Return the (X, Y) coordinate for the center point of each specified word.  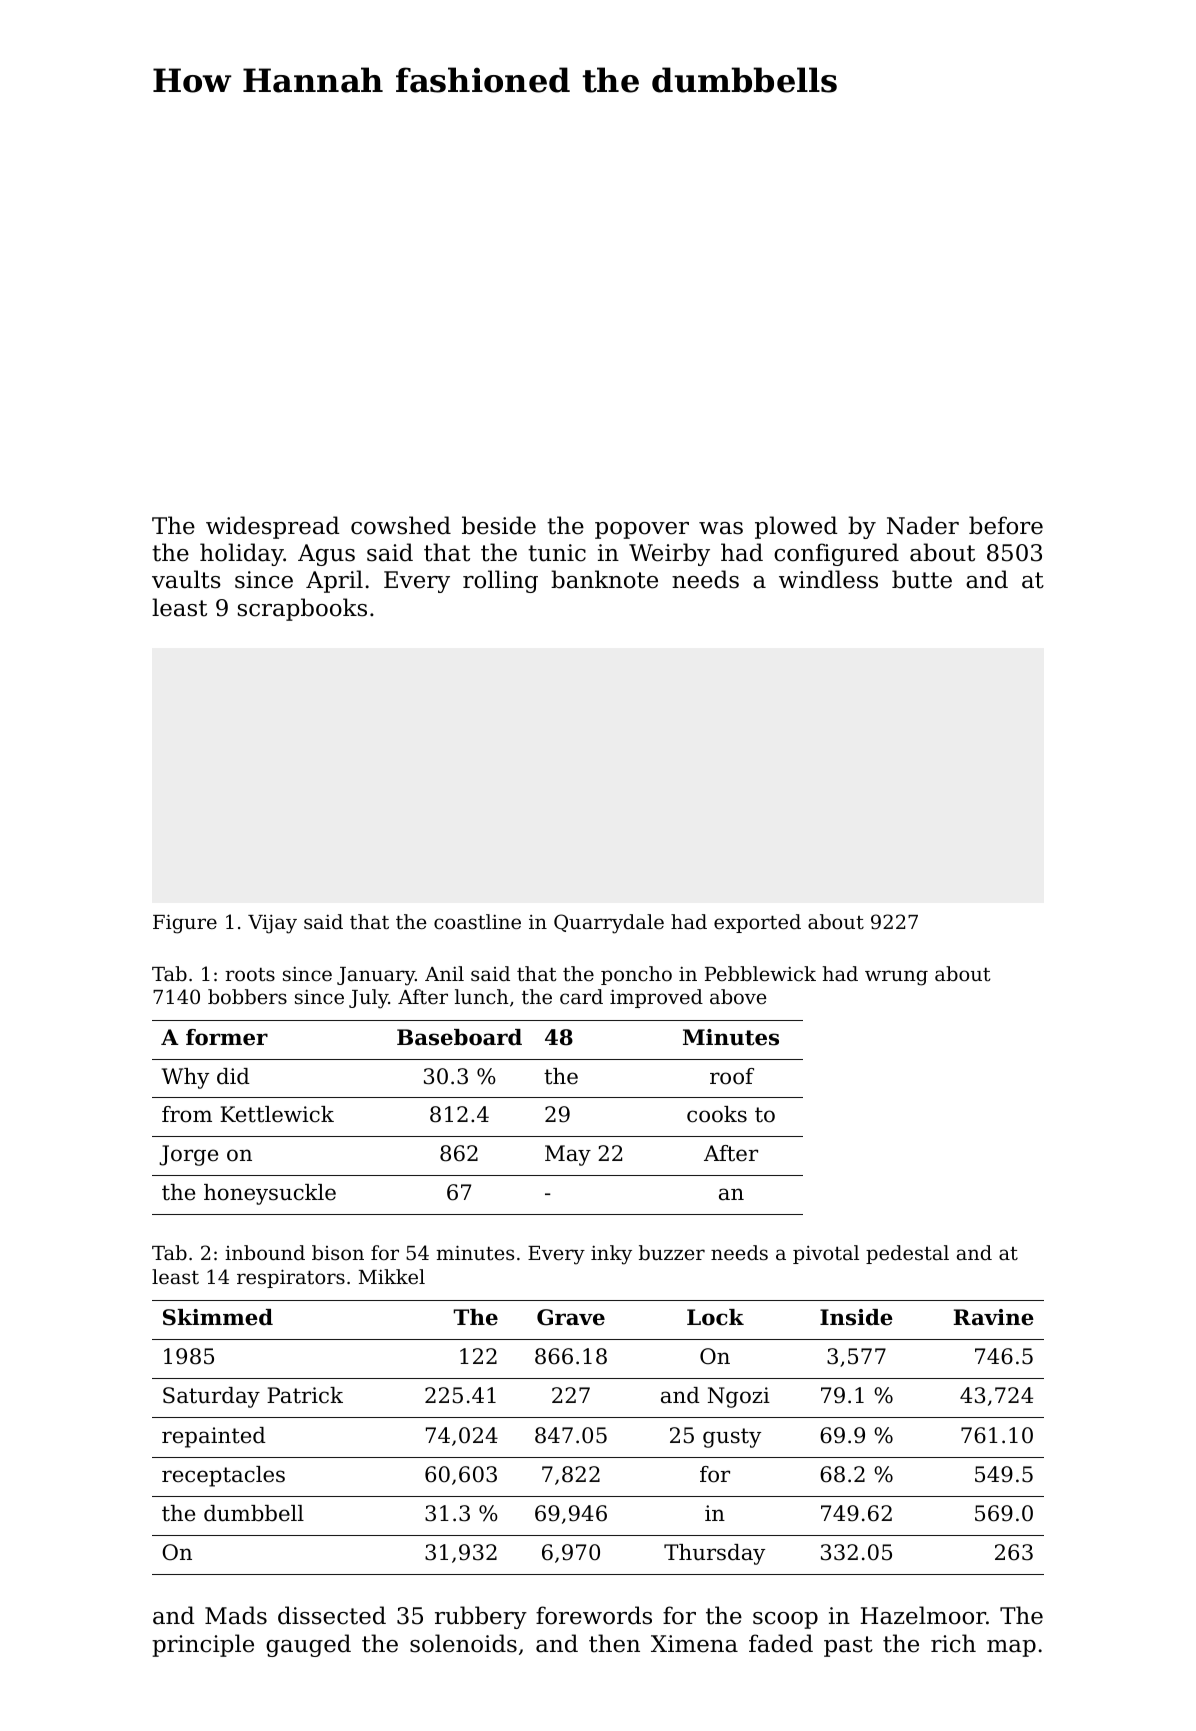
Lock (715, 1317)
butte (922, 579)
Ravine (993, 1317)
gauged (308, 1645)
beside (499, 525)
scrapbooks (302, 609)
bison (338, 1252)
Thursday (714, 1554)
